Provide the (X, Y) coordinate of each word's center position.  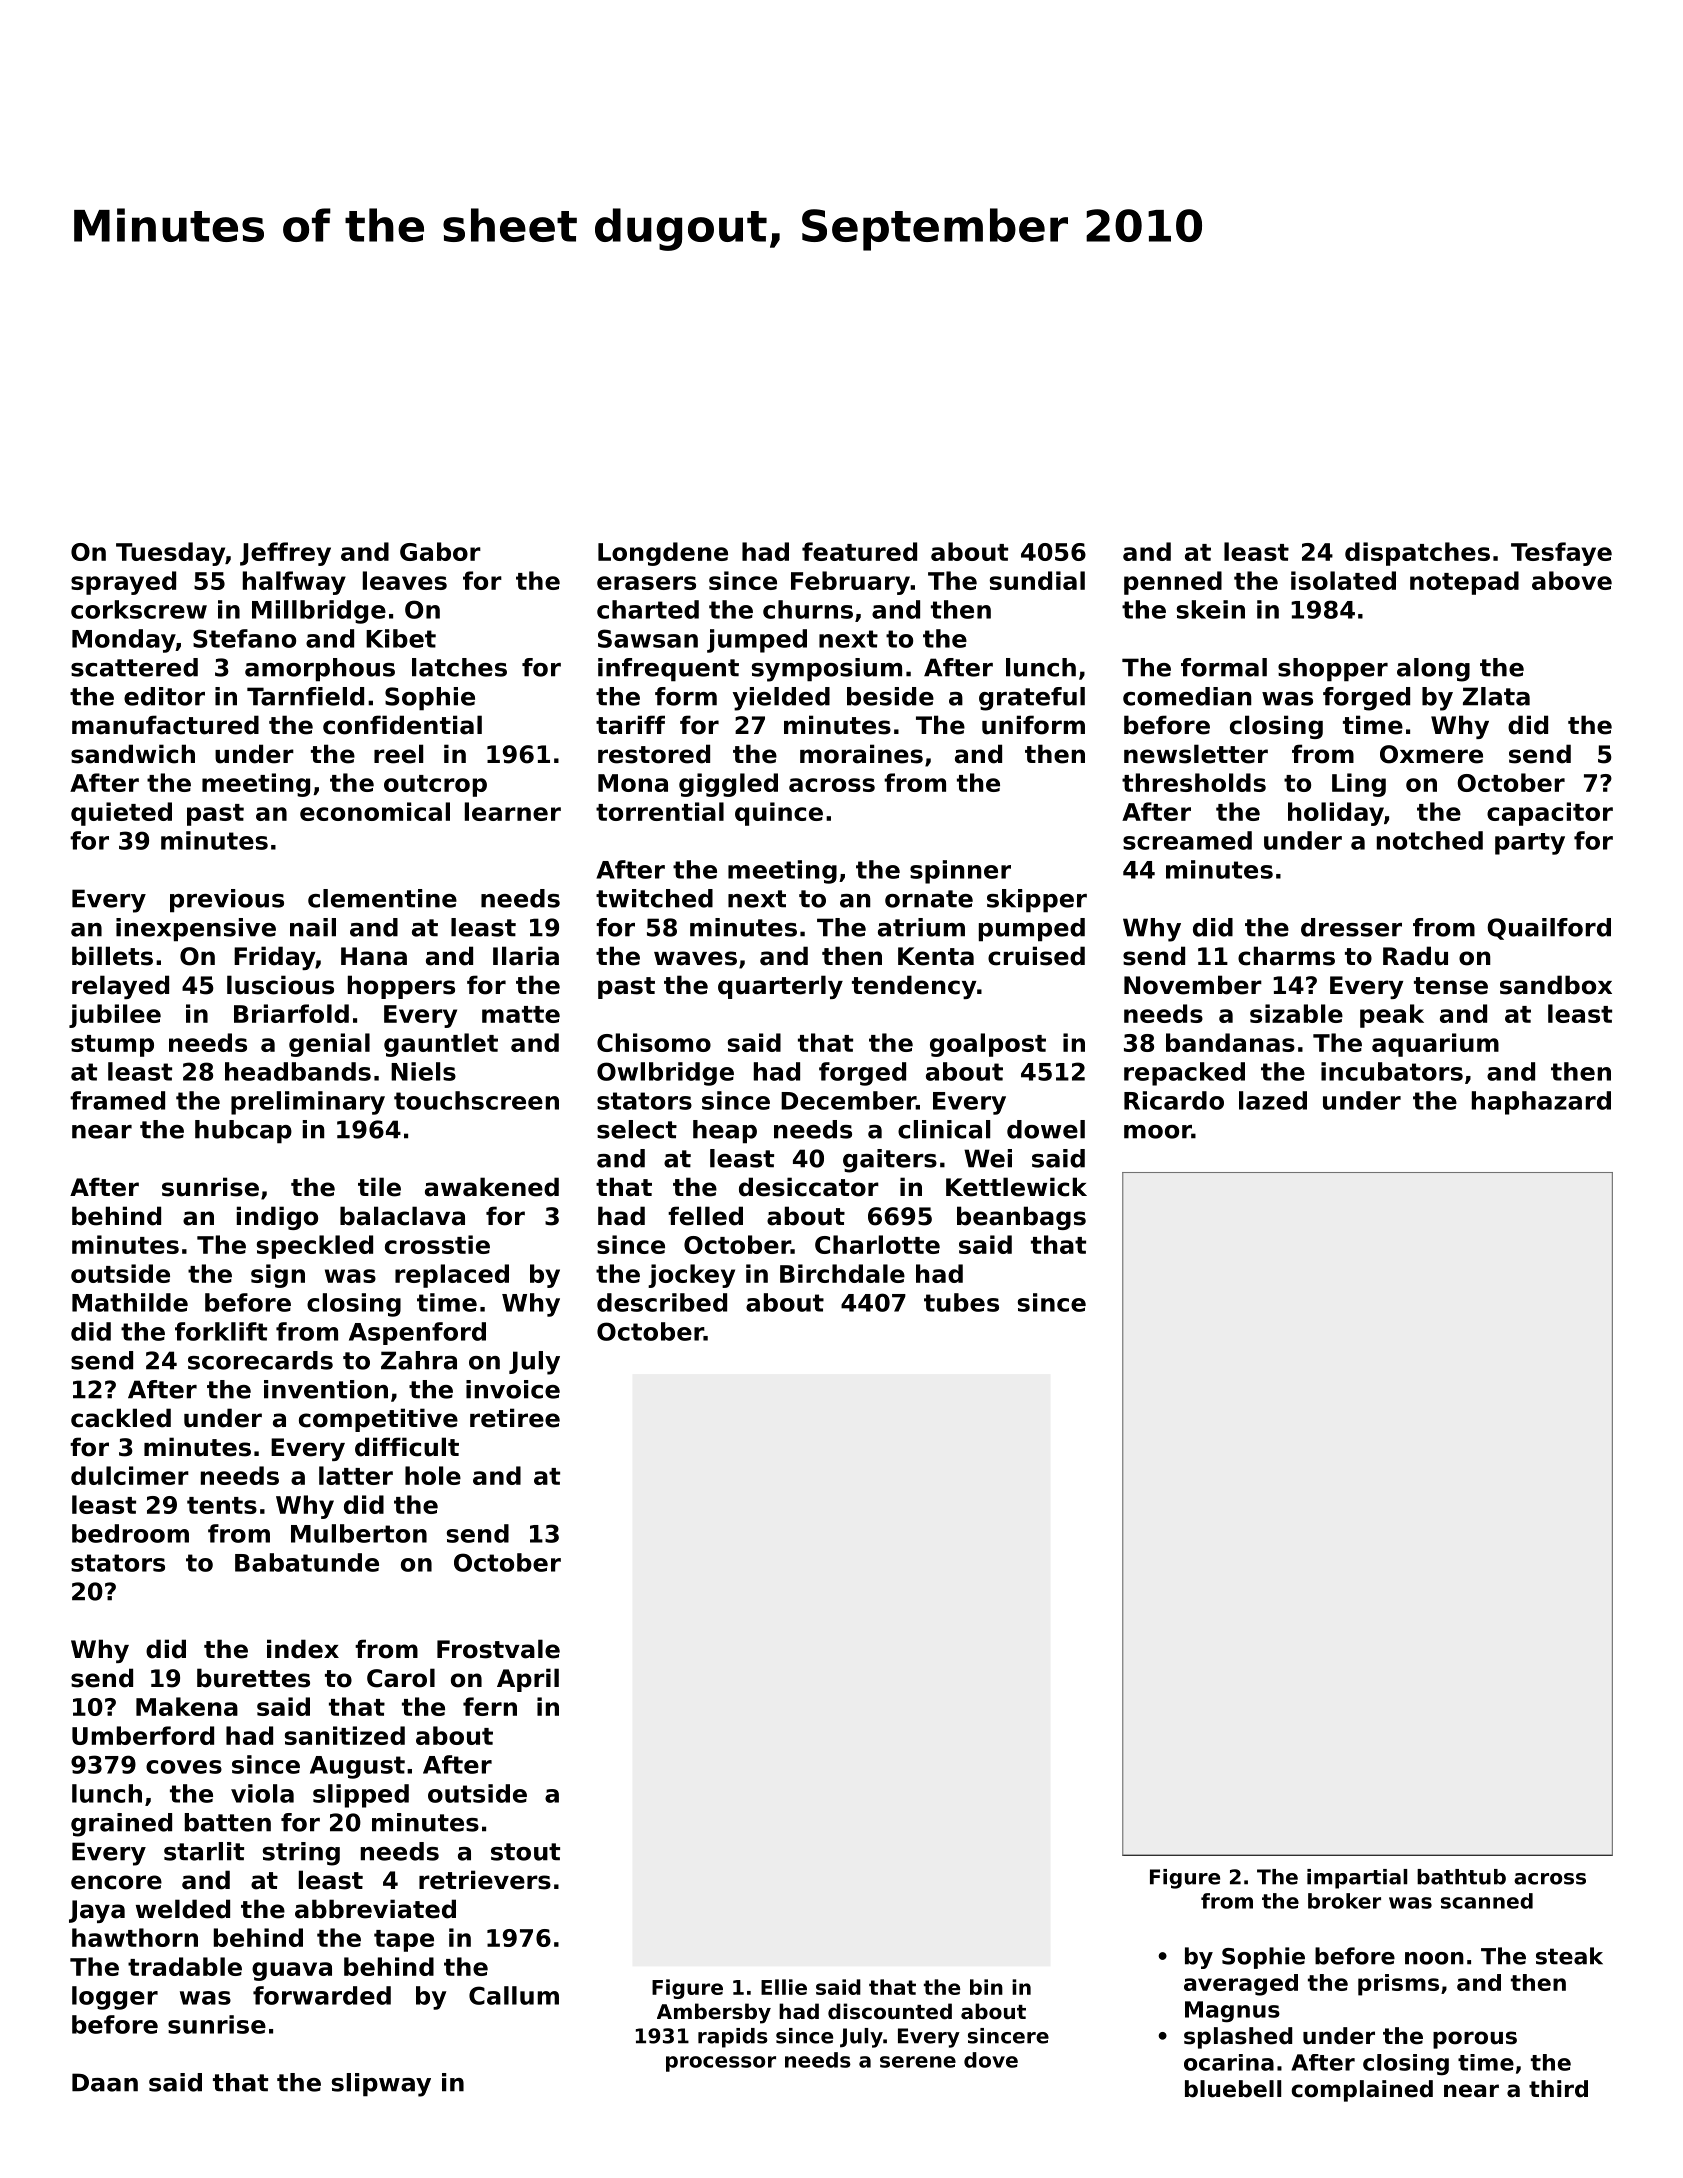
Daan (105, 2082)
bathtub (1461, 1877)
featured (859, 551)
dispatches (1417, 554)
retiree (515, 1418)
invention (326, 1389)
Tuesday (170, 554)
